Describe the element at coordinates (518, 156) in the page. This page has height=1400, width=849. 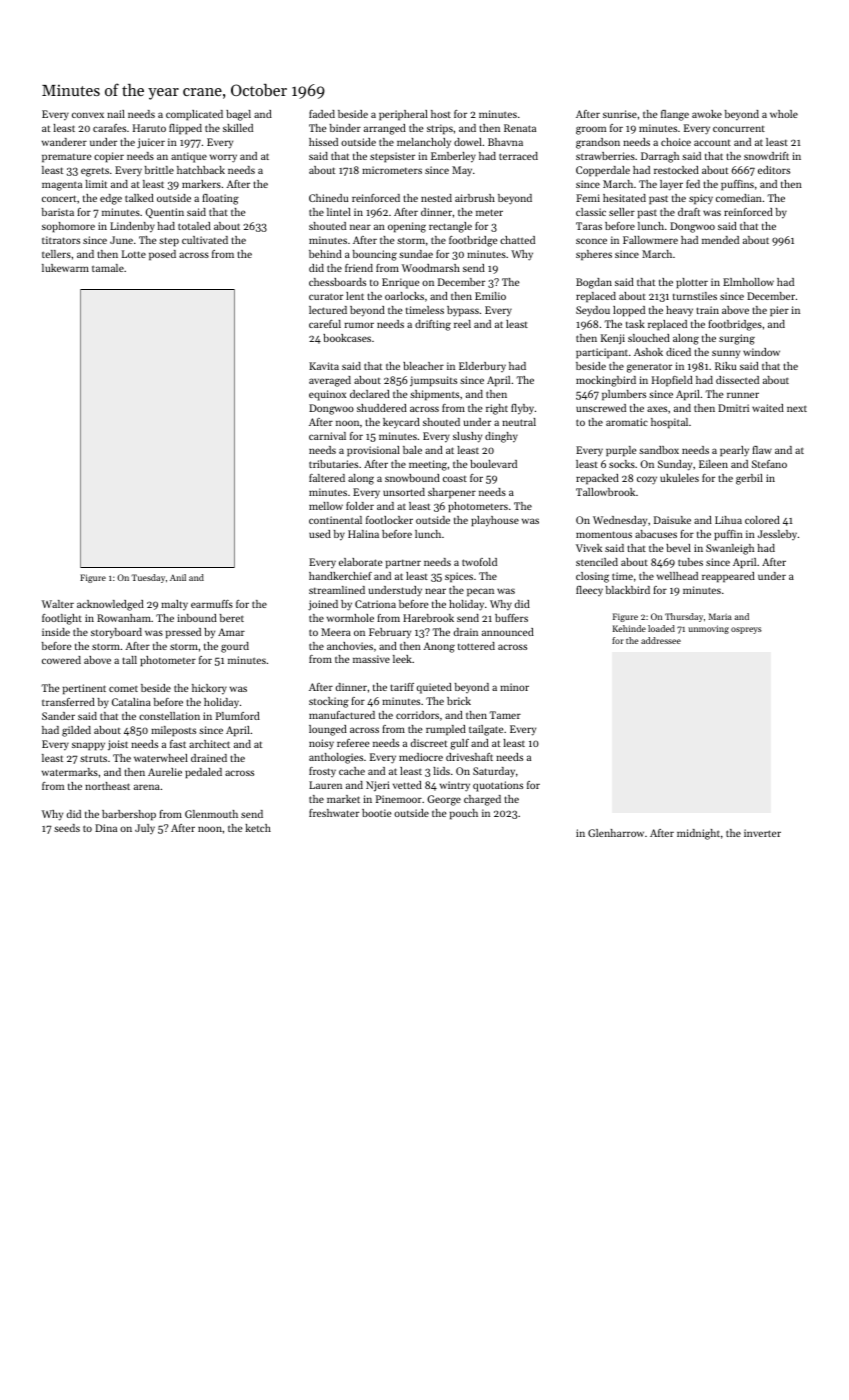
I see `terraced` at that location.
